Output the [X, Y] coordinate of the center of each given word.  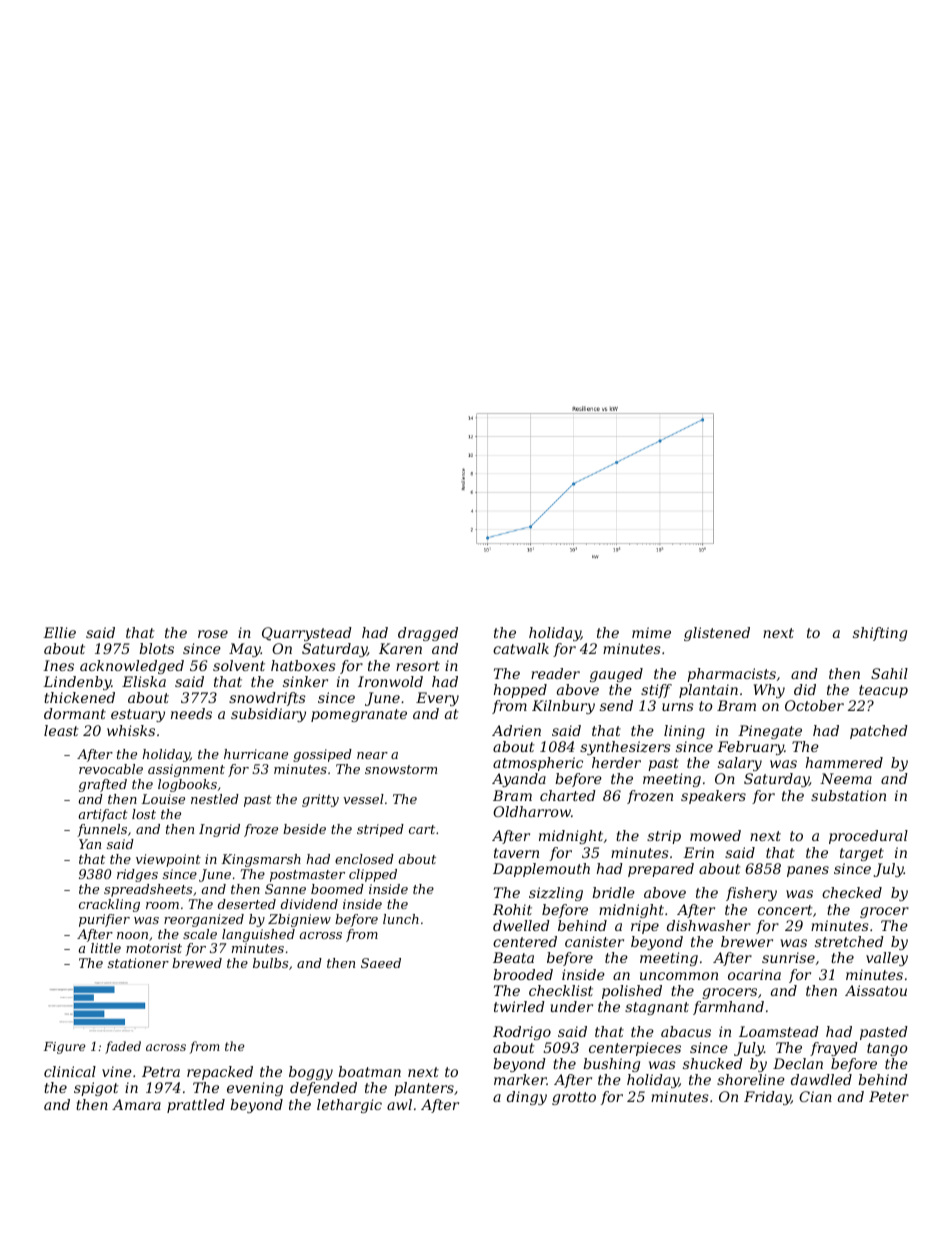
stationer [138, 963]
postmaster [307, 876]
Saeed [381, 963]
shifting [880, 634]
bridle [613, 892]
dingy [527, 1098]
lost [144, 814]
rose [213, 634]
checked [852, 892]
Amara [136, 1104]
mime [651, 632]
